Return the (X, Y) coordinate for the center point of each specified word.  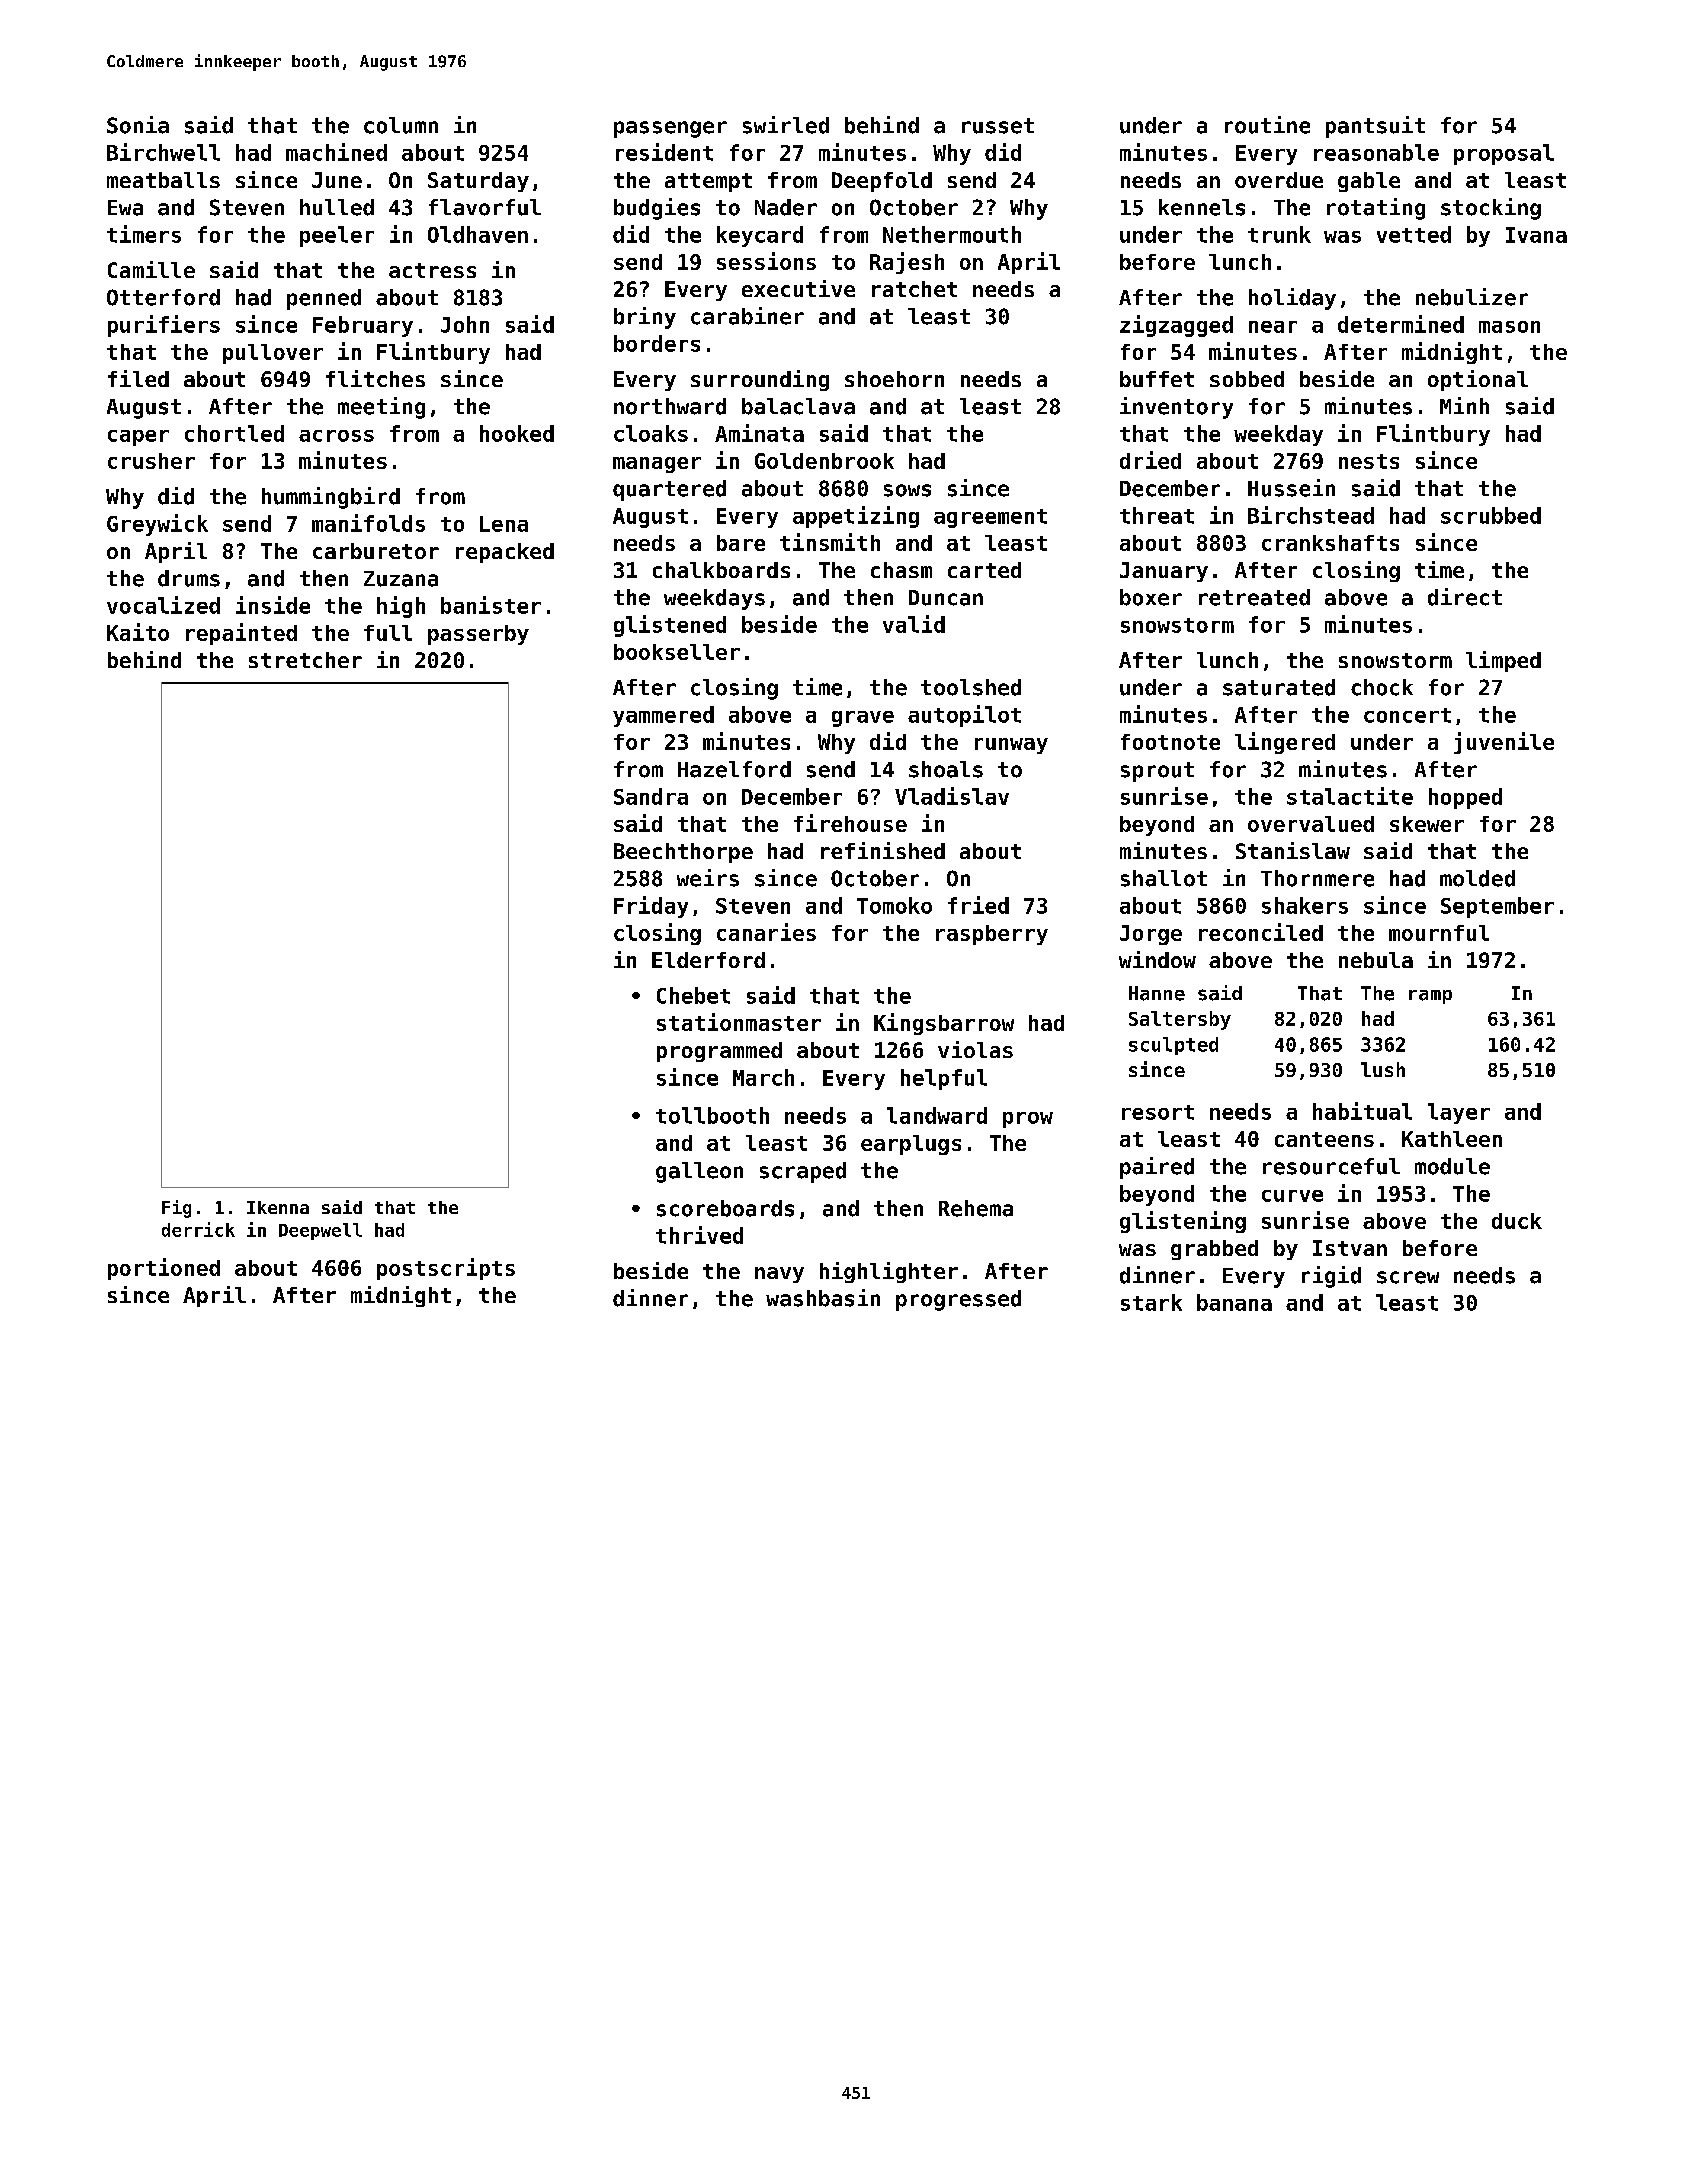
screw (1408, 1277)
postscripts (446, 1269)
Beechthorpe (683, 853)
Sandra (651, 796)
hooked (517, 433)
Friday (651, 907)
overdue (1279, 180)
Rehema (976, 1208)
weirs (708, 878)
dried (1150, 460)
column (401, 125)
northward (670, 406)
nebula (1376, 960)
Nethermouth (952, 234)
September (1497, 907)
